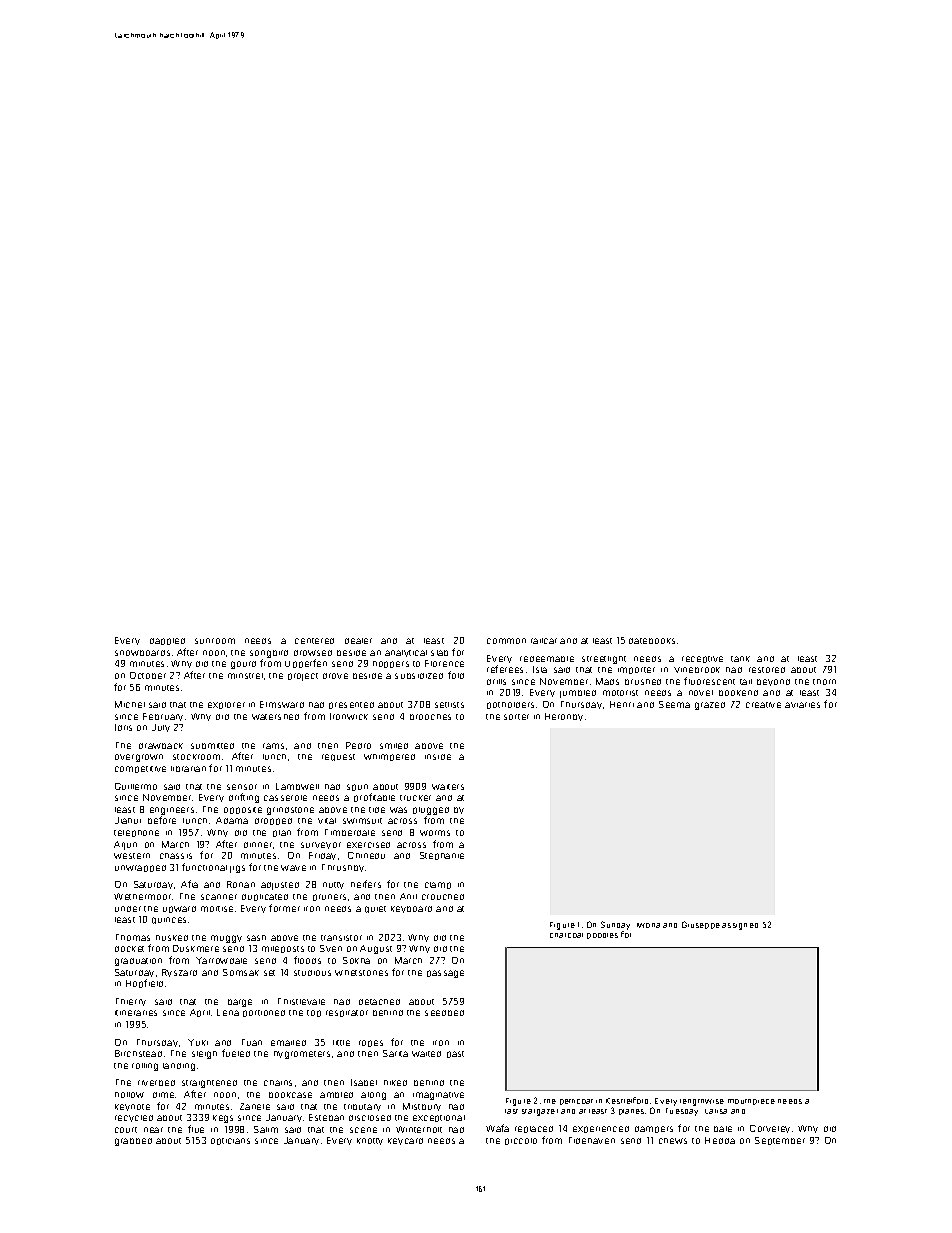 The width and height of the screenshot is (952, 1233). I want to click on pruners, so click(329, 897).
